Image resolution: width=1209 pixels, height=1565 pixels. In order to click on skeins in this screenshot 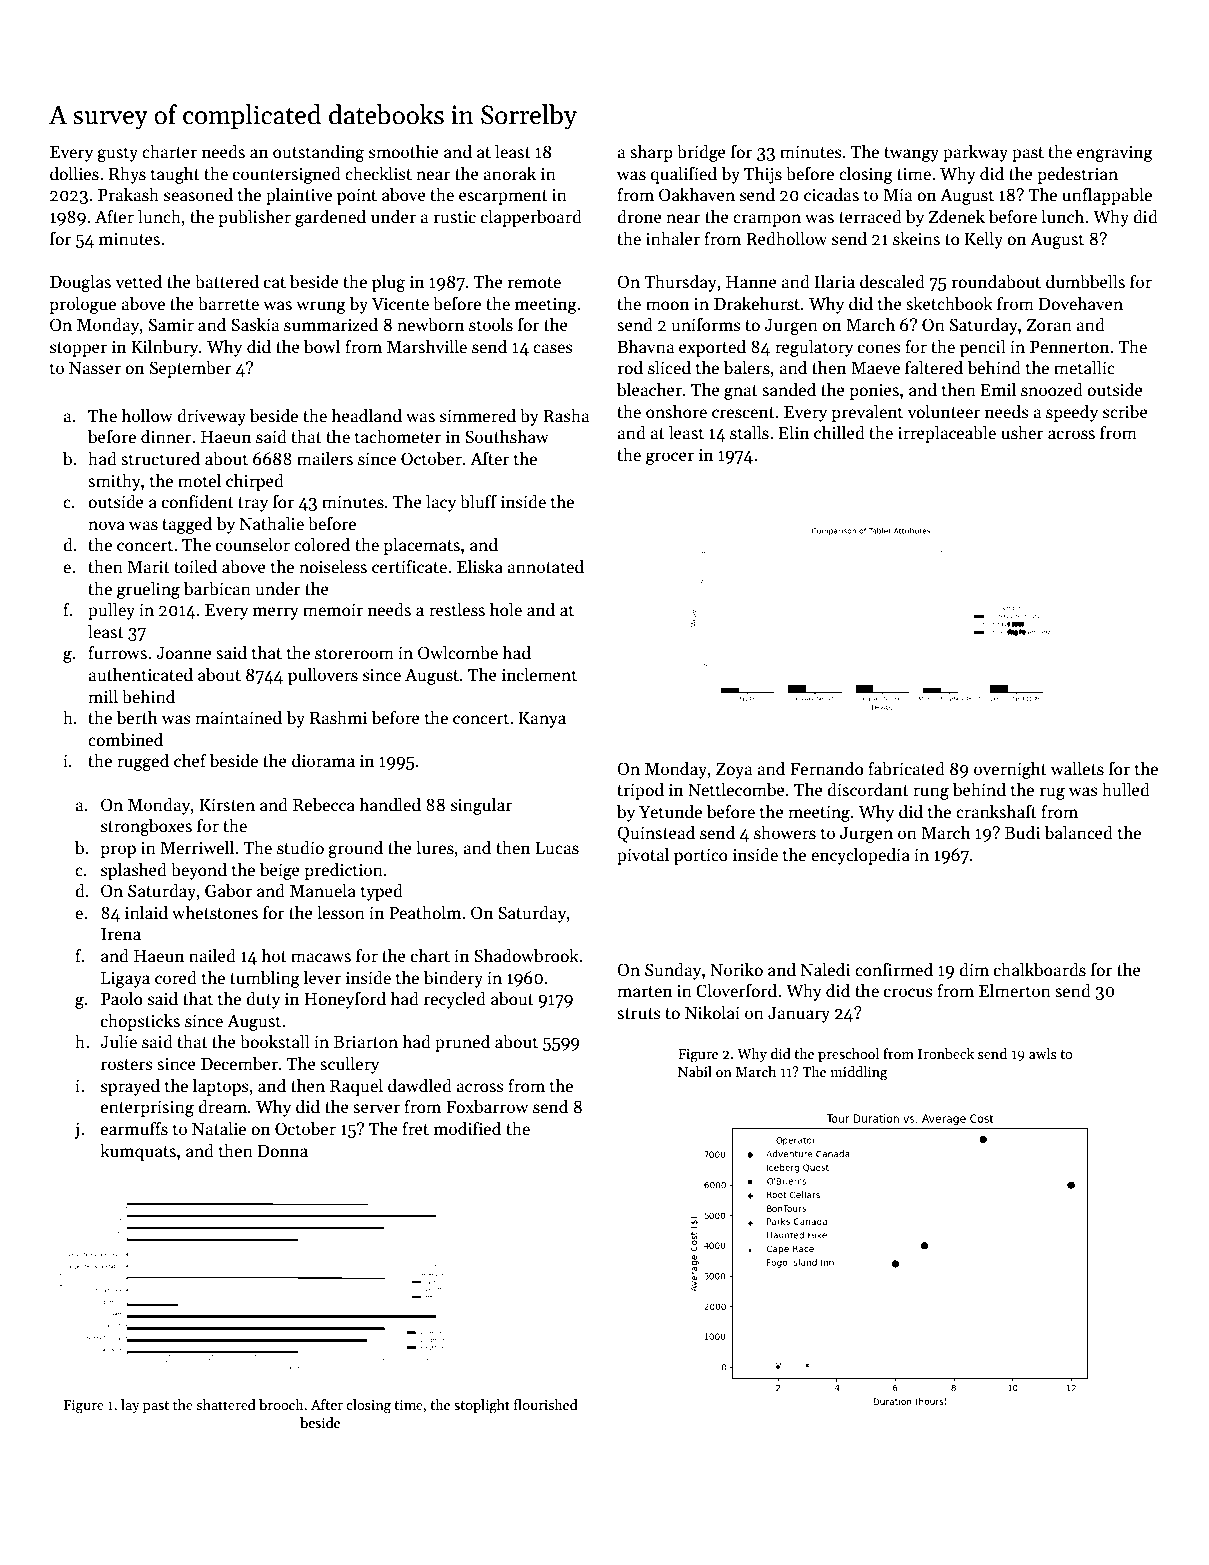, I will do `click(916, 238)`.
